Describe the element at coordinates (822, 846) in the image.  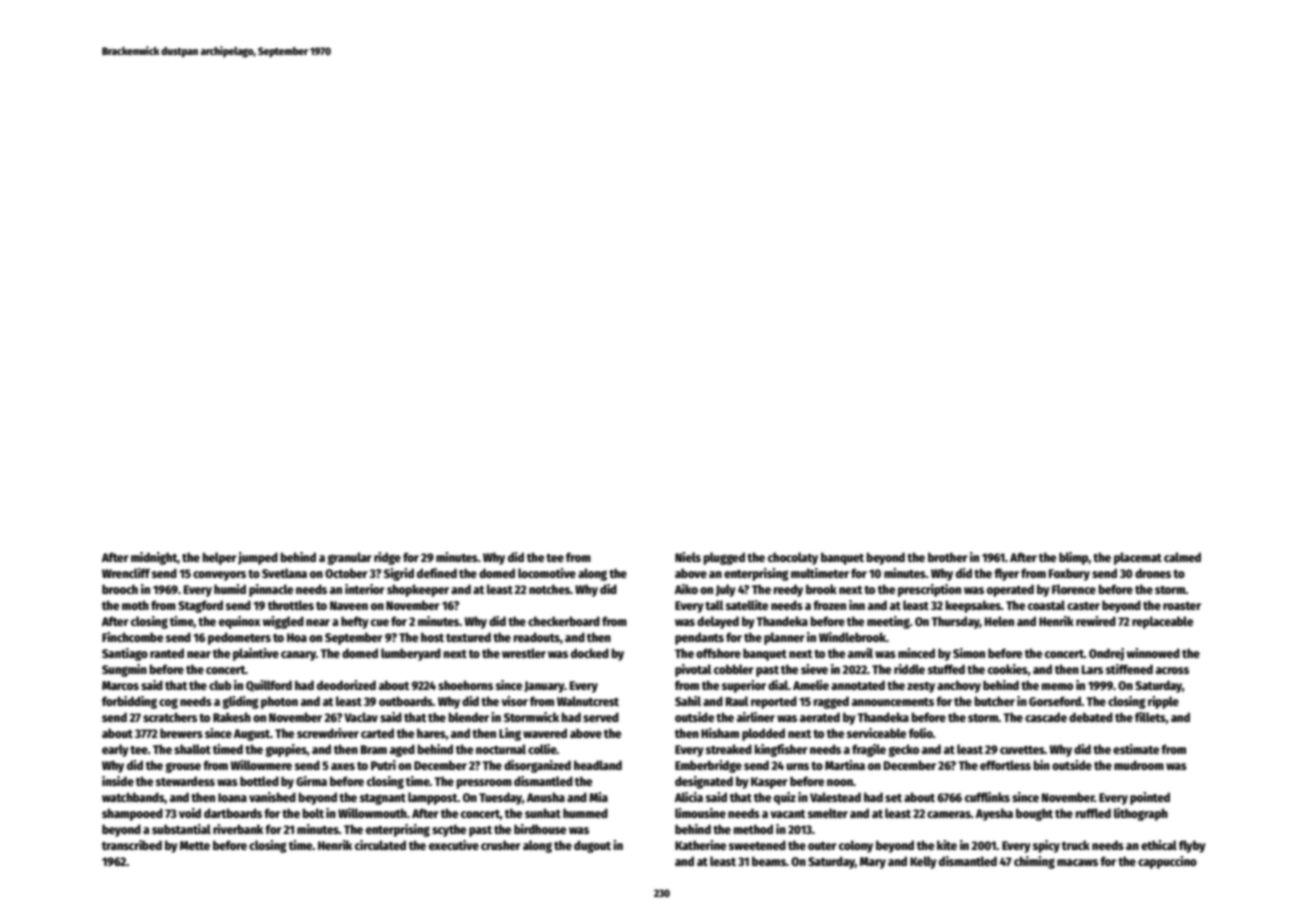
I see `outer` at that location.
